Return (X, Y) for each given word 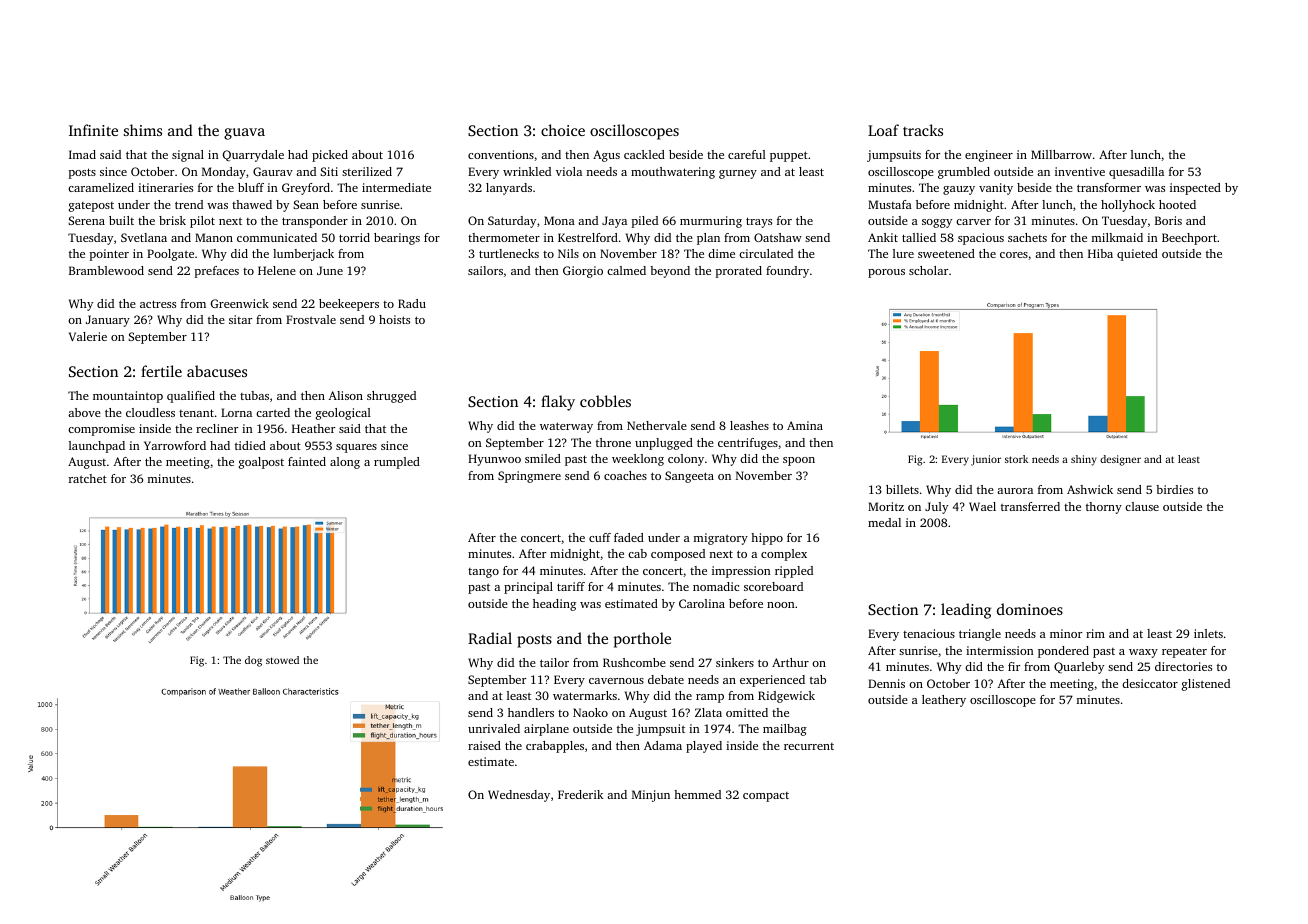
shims (143, 130)
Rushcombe (634, 662)
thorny (1104, 508)
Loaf (883, 130)
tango (483, 573)
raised (484, 745)
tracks (923, 130)
